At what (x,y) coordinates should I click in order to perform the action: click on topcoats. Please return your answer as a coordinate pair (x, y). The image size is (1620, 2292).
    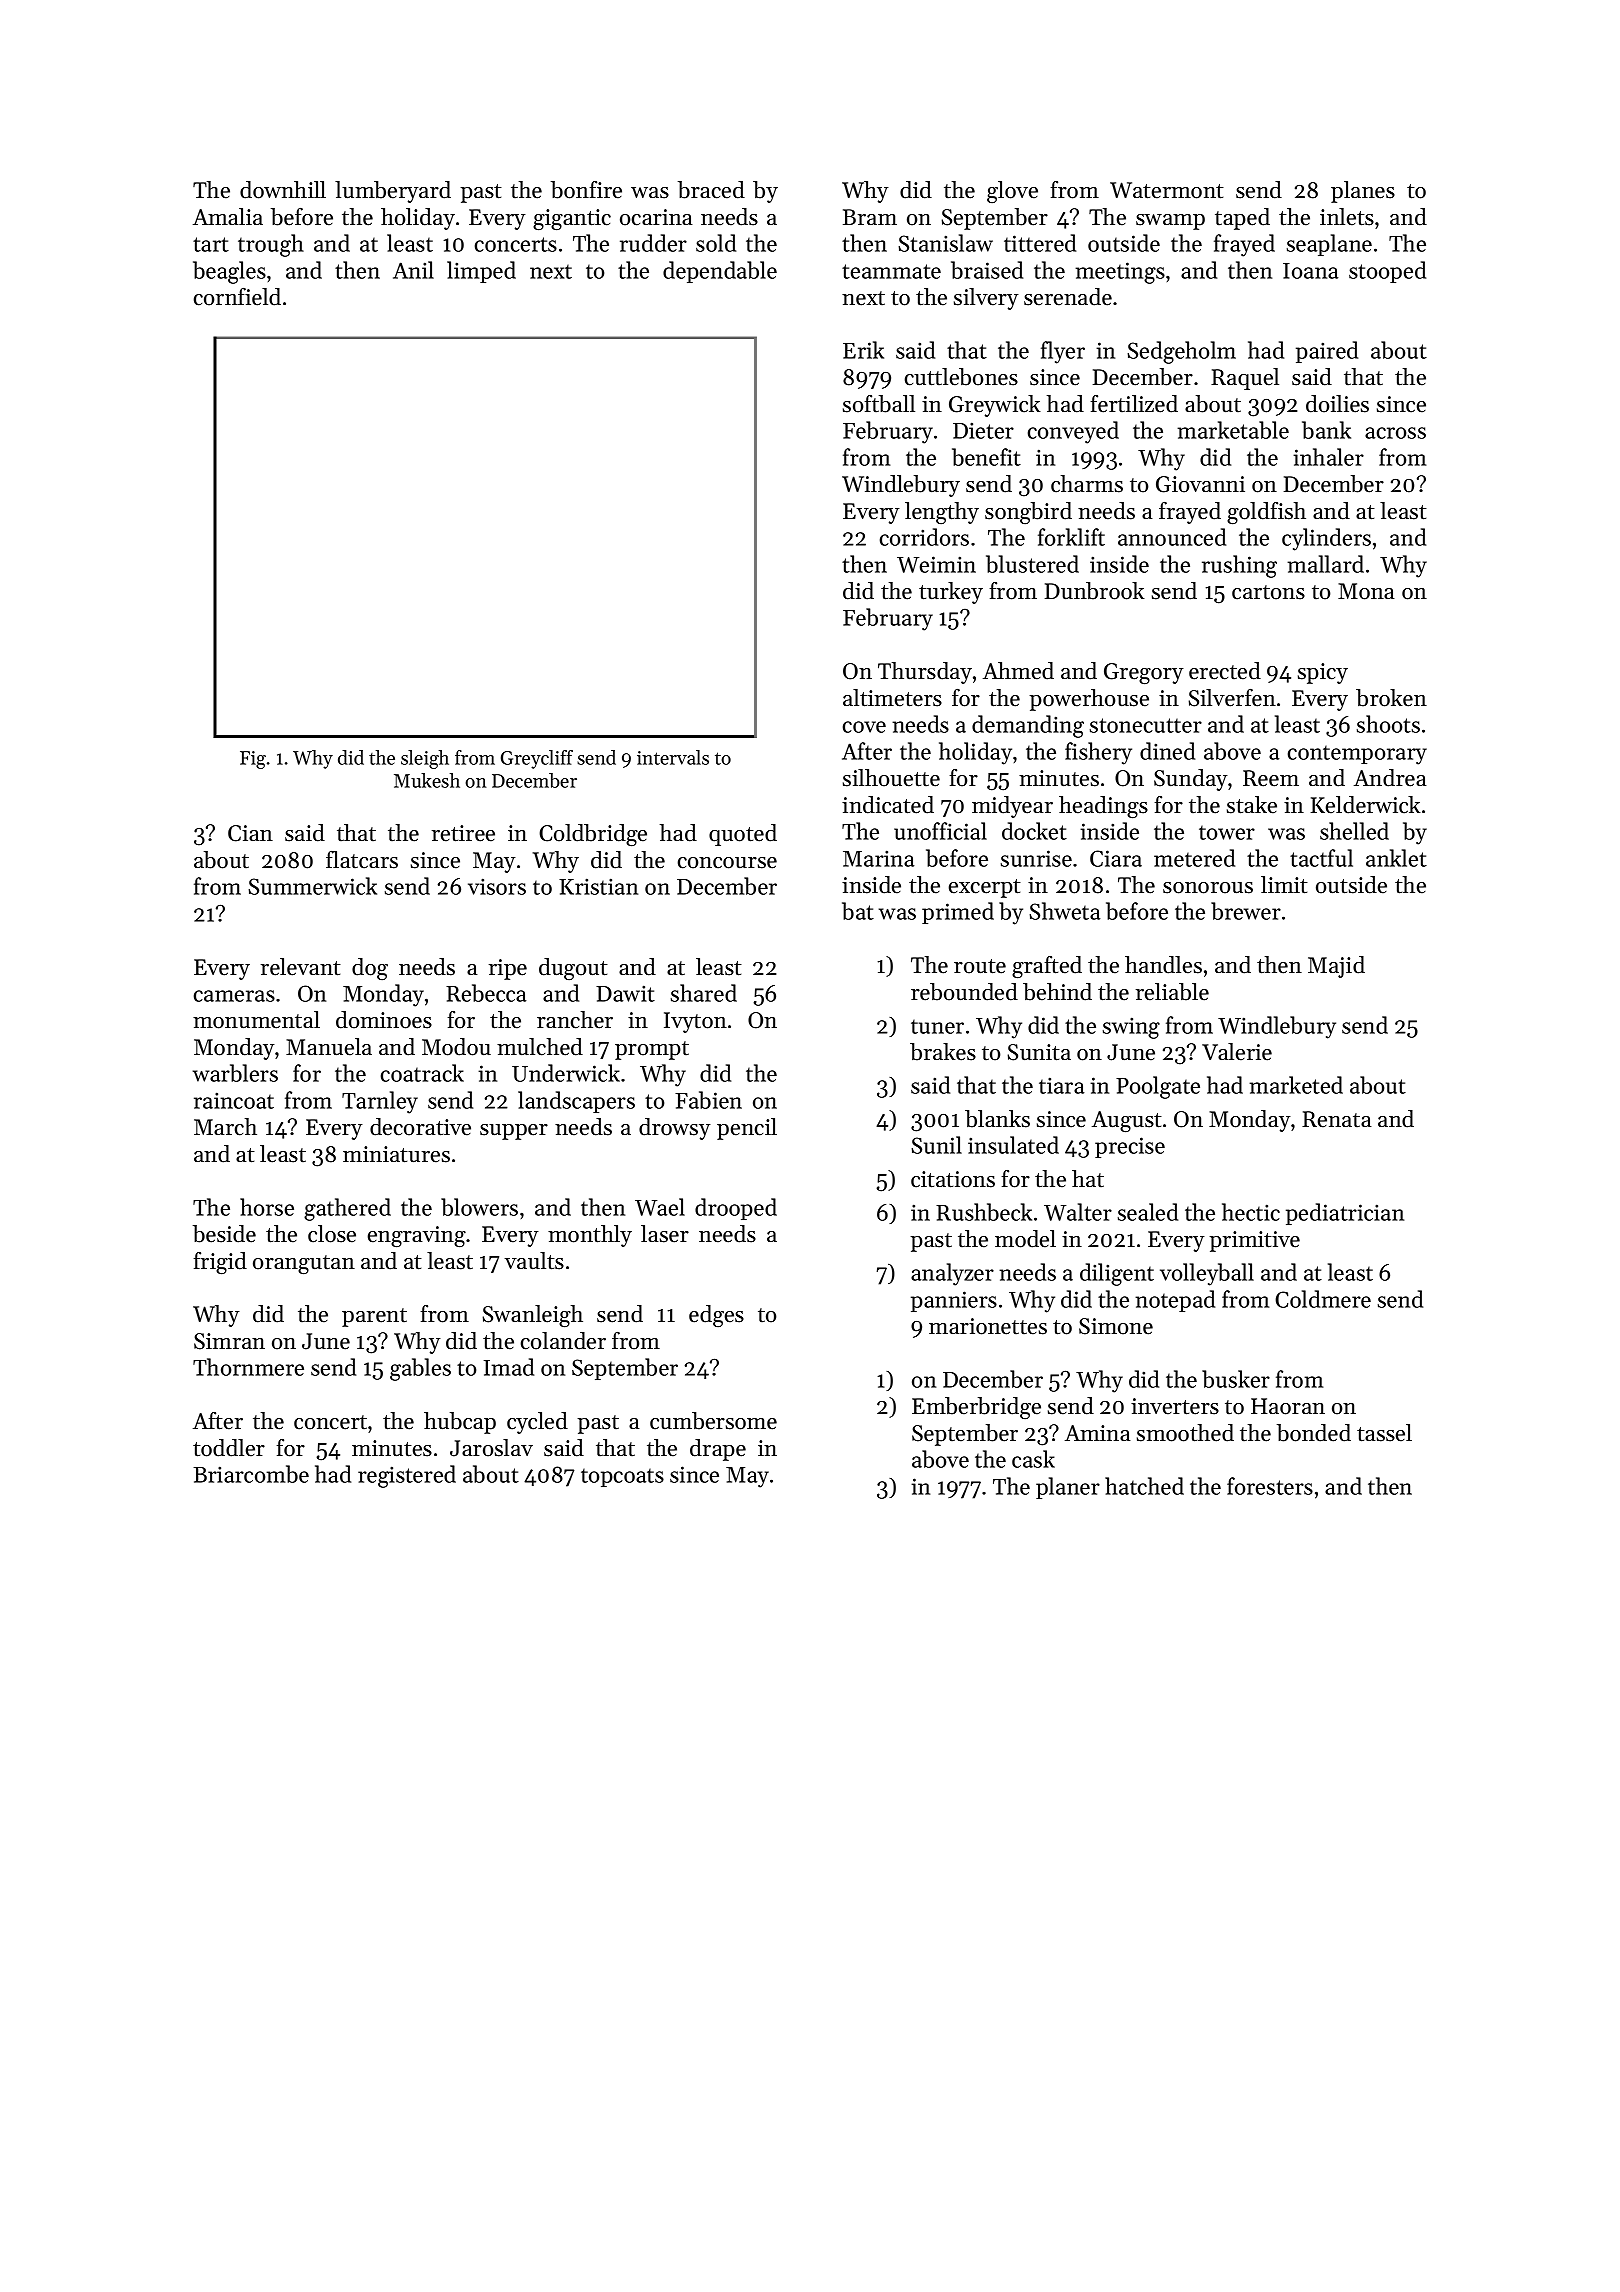
    Looking at the image, I should click on (622, 1477).
